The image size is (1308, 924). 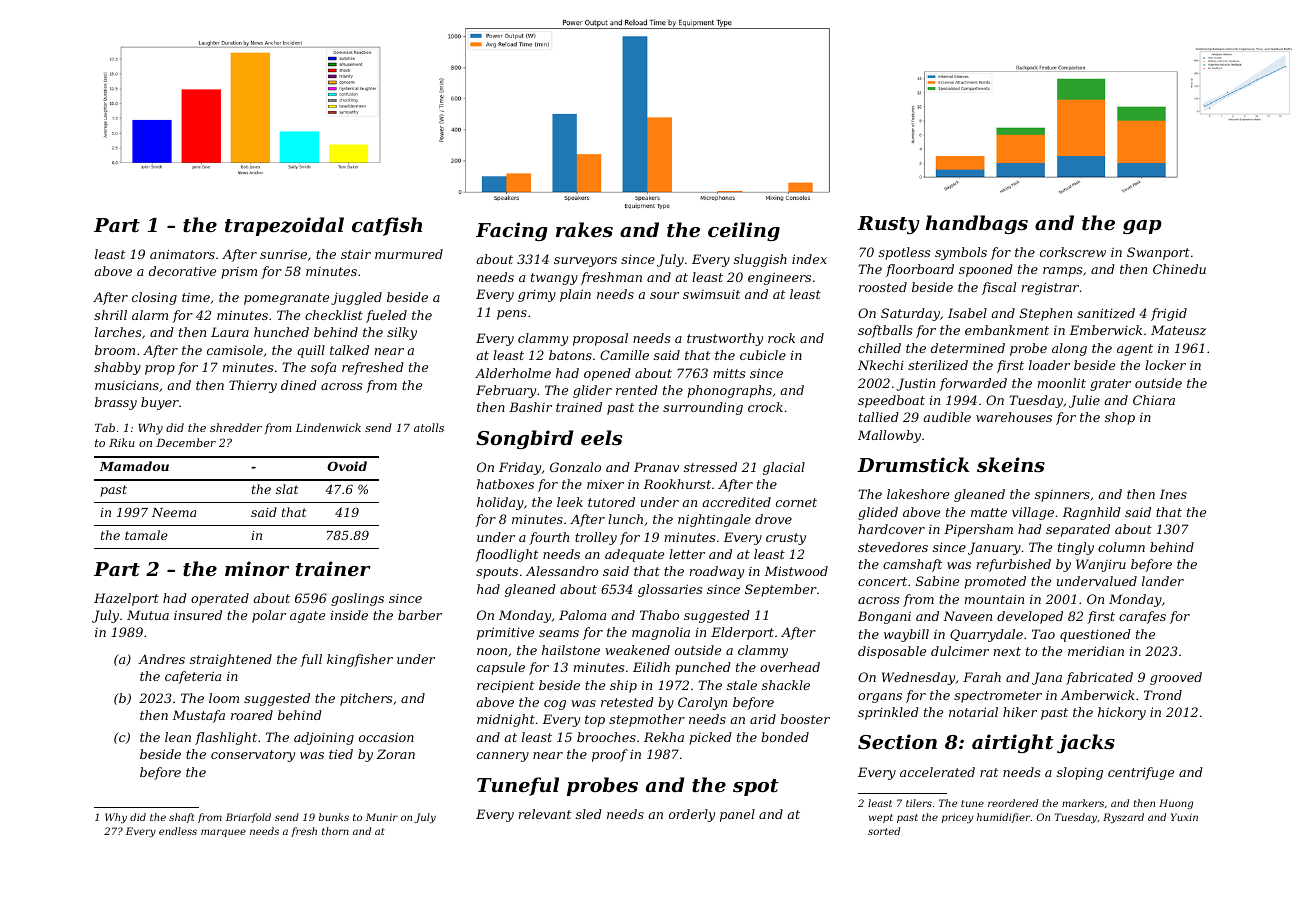 I want to click on marquee, so click(x=223, y=833).
